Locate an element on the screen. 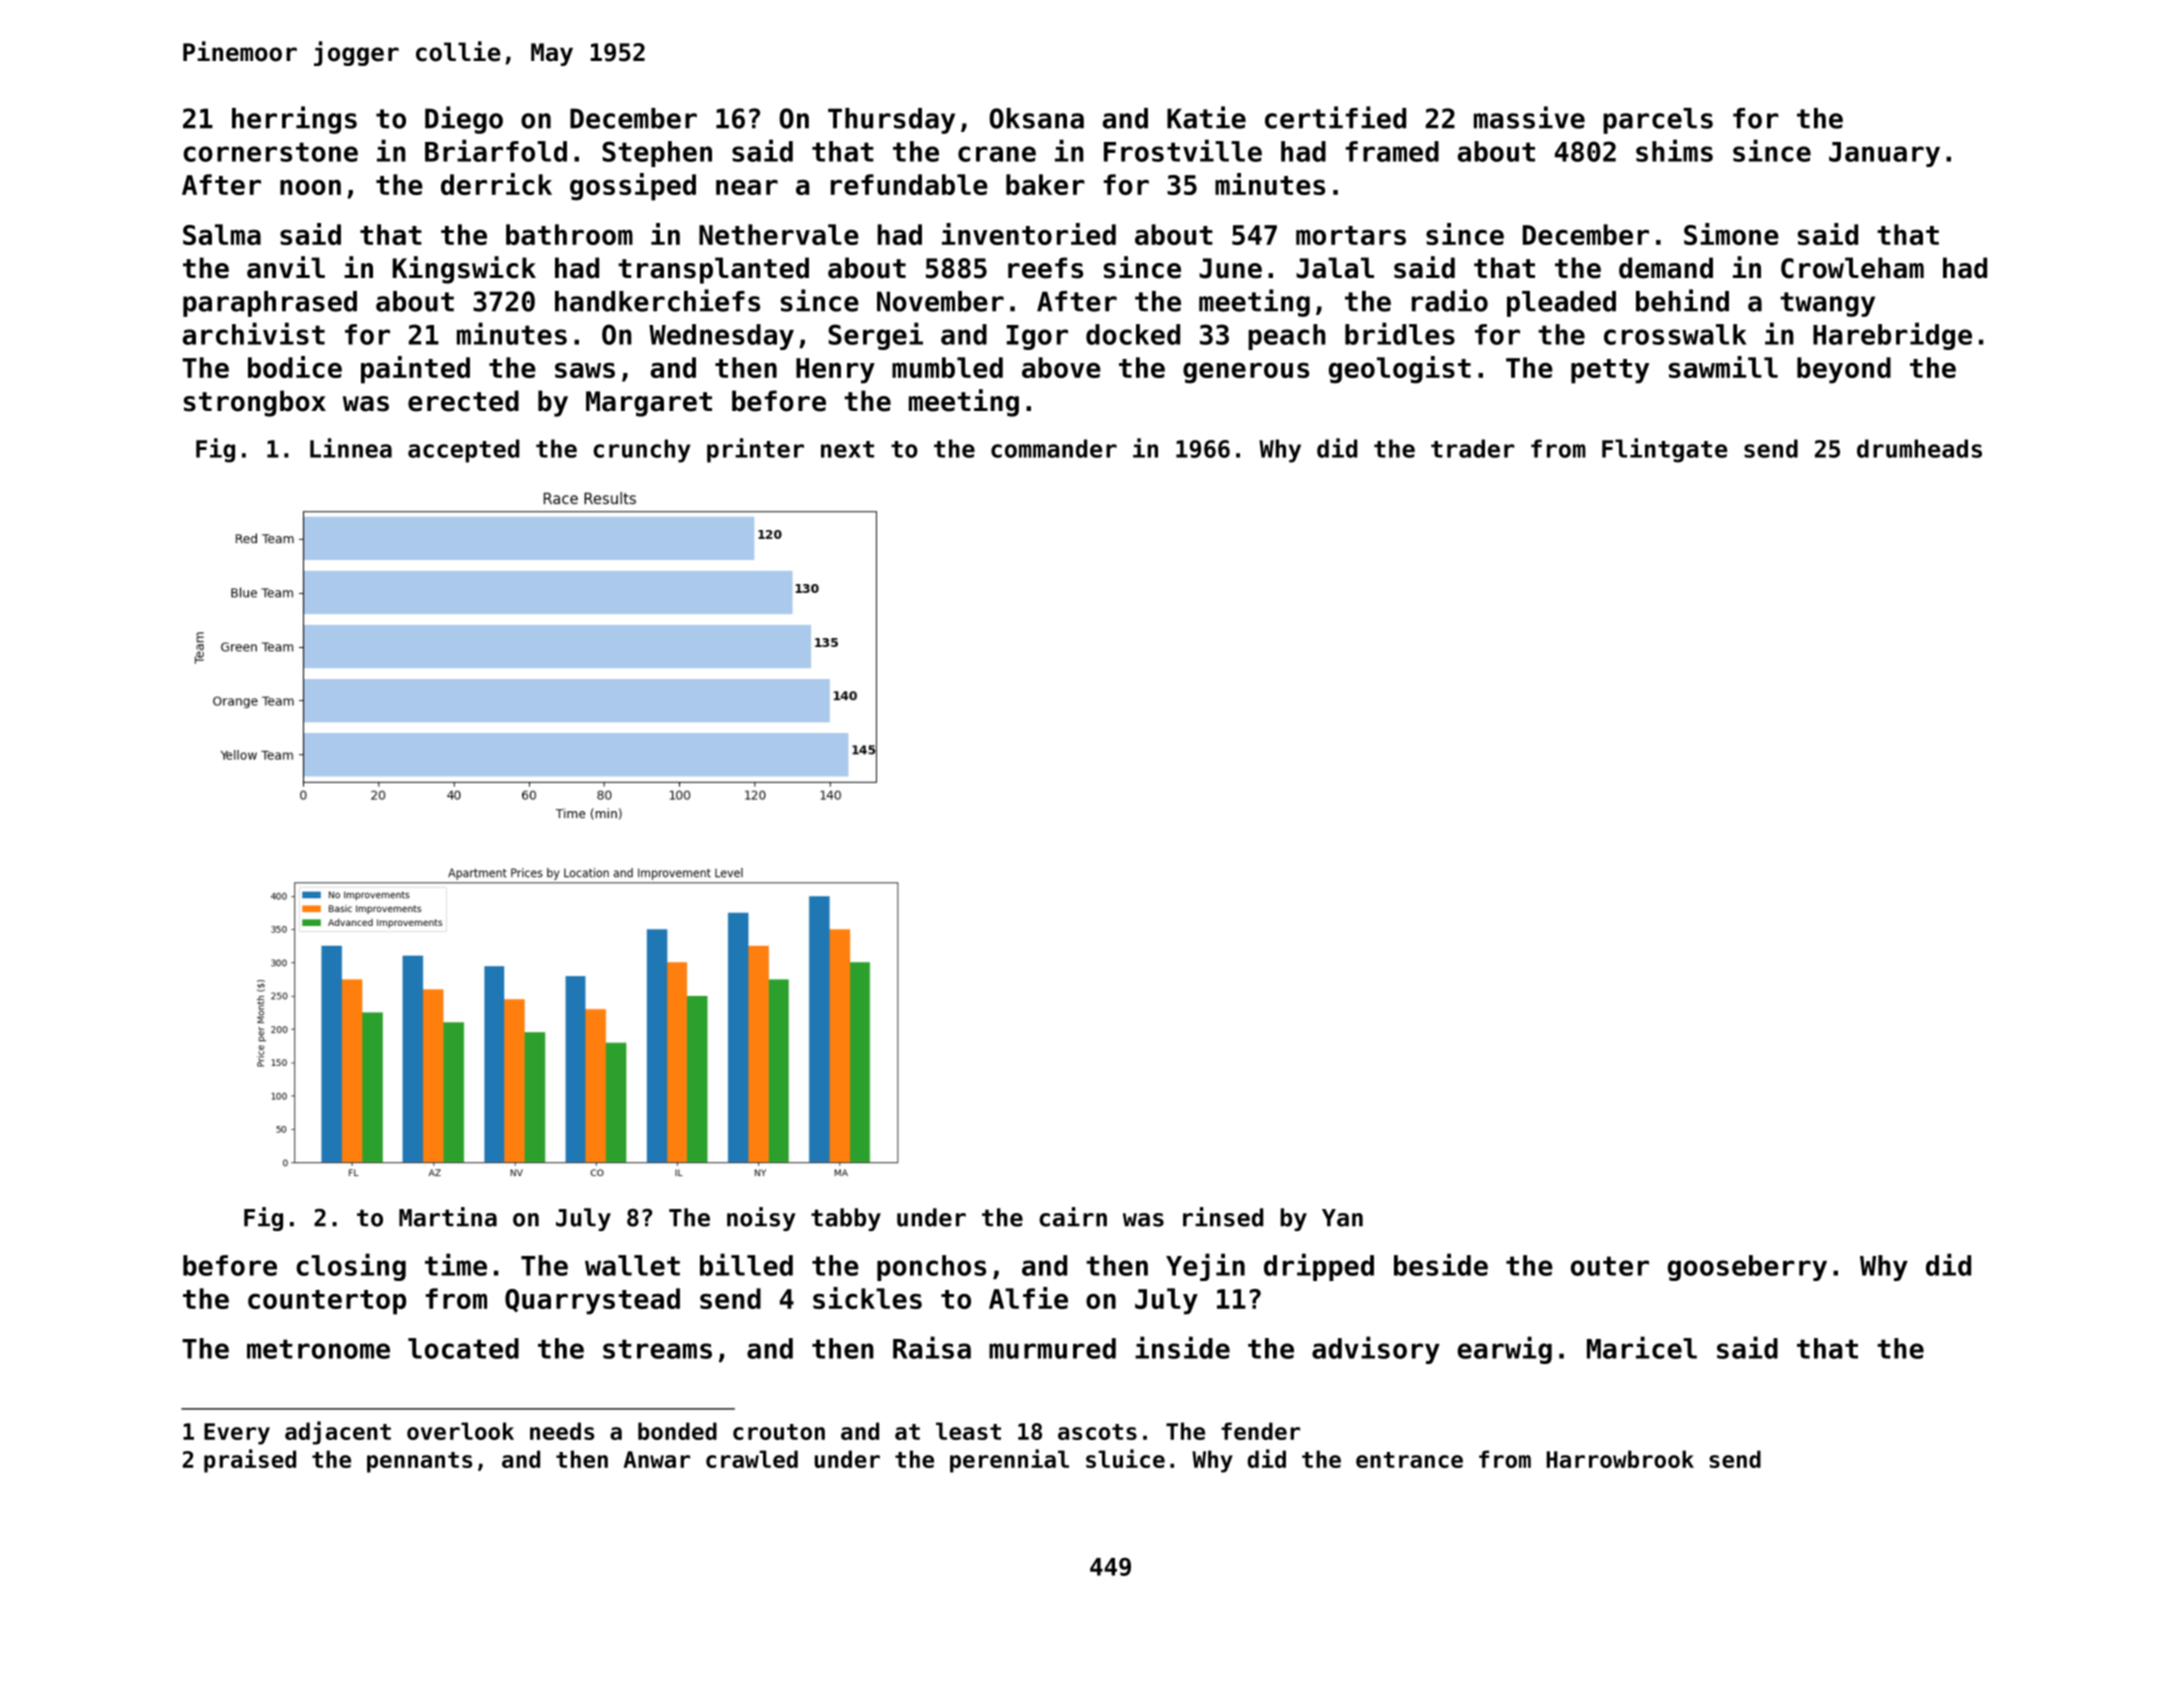 This screenshot has width=2178, height=1683. tabby is located at coordinates (846, 1219).
